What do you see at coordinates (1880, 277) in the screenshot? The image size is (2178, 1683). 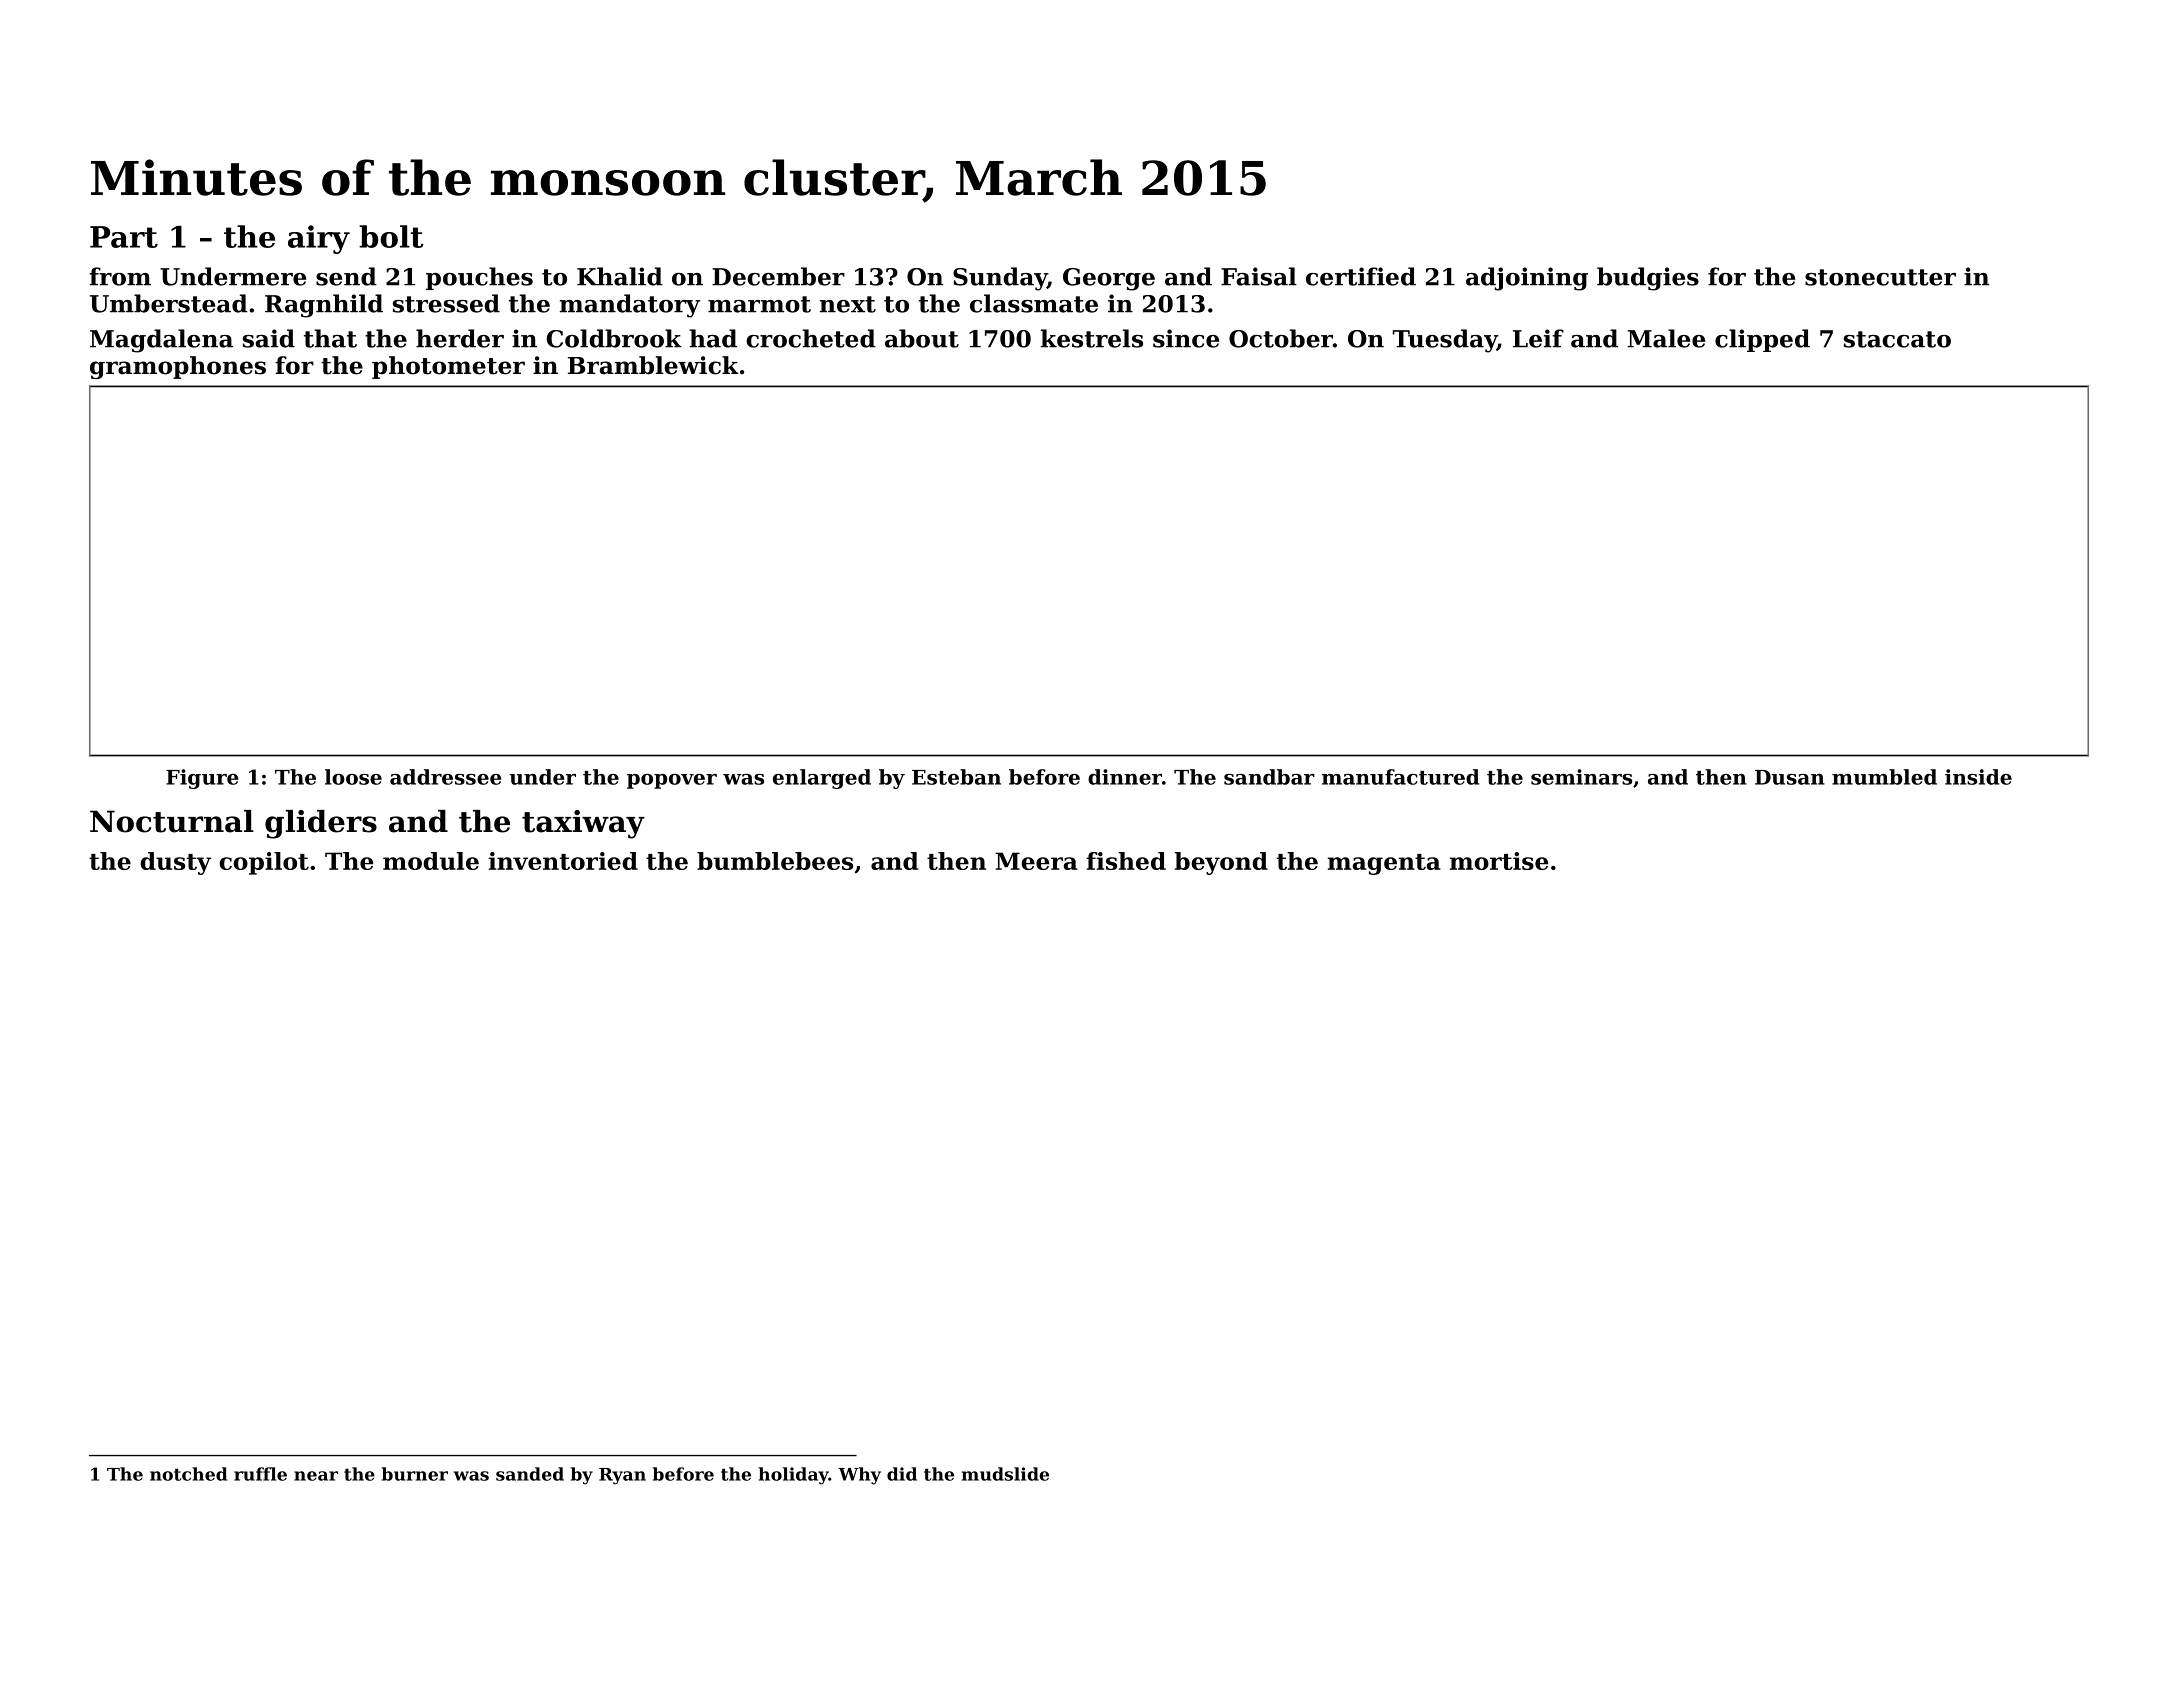 I see `stonecutter` at bounding box center [1880, 277].
